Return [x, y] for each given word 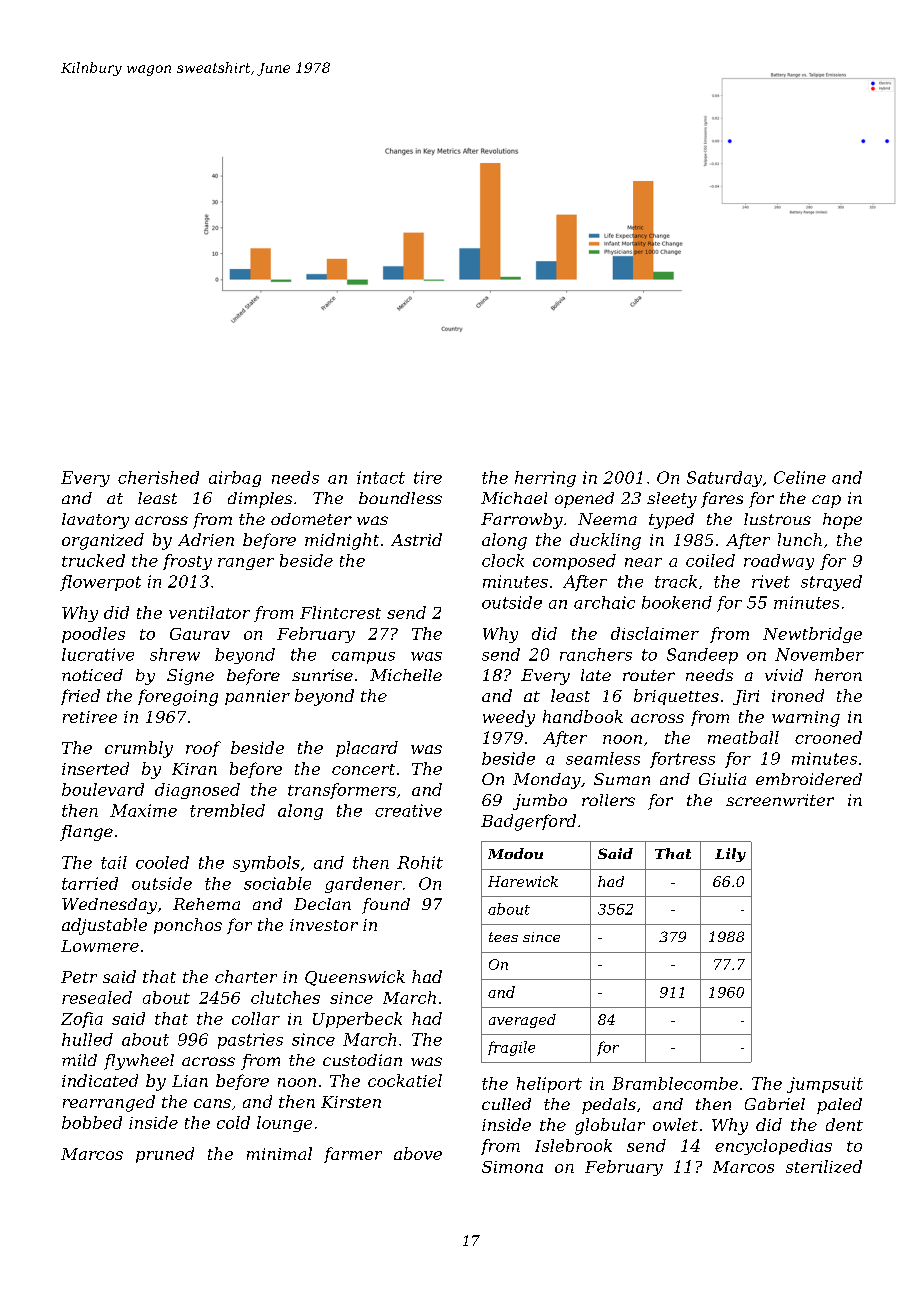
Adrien [206, 539]
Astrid [416, 539]
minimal [279, 1153]
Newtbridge [812, 635]
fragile [511, 1048]
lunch [800, 539]
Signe [190, 677]
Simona [512, 1167]
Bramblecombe [675, 1083]
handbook [583, 716]
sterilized [824, 1166]
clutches [285, 997]
